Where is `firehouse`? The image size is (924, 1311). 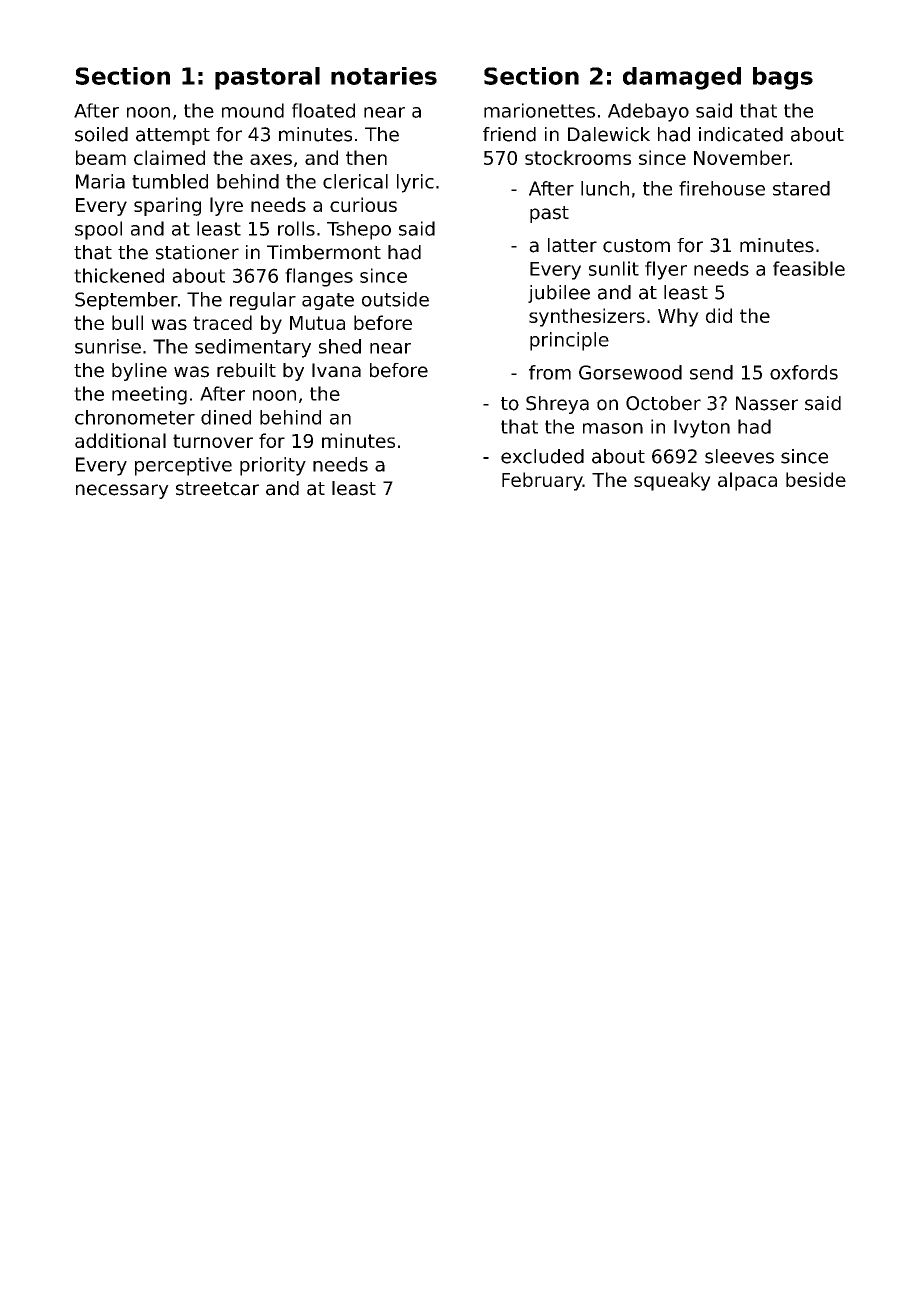
firehouse is located at coordinates (722, 188).
